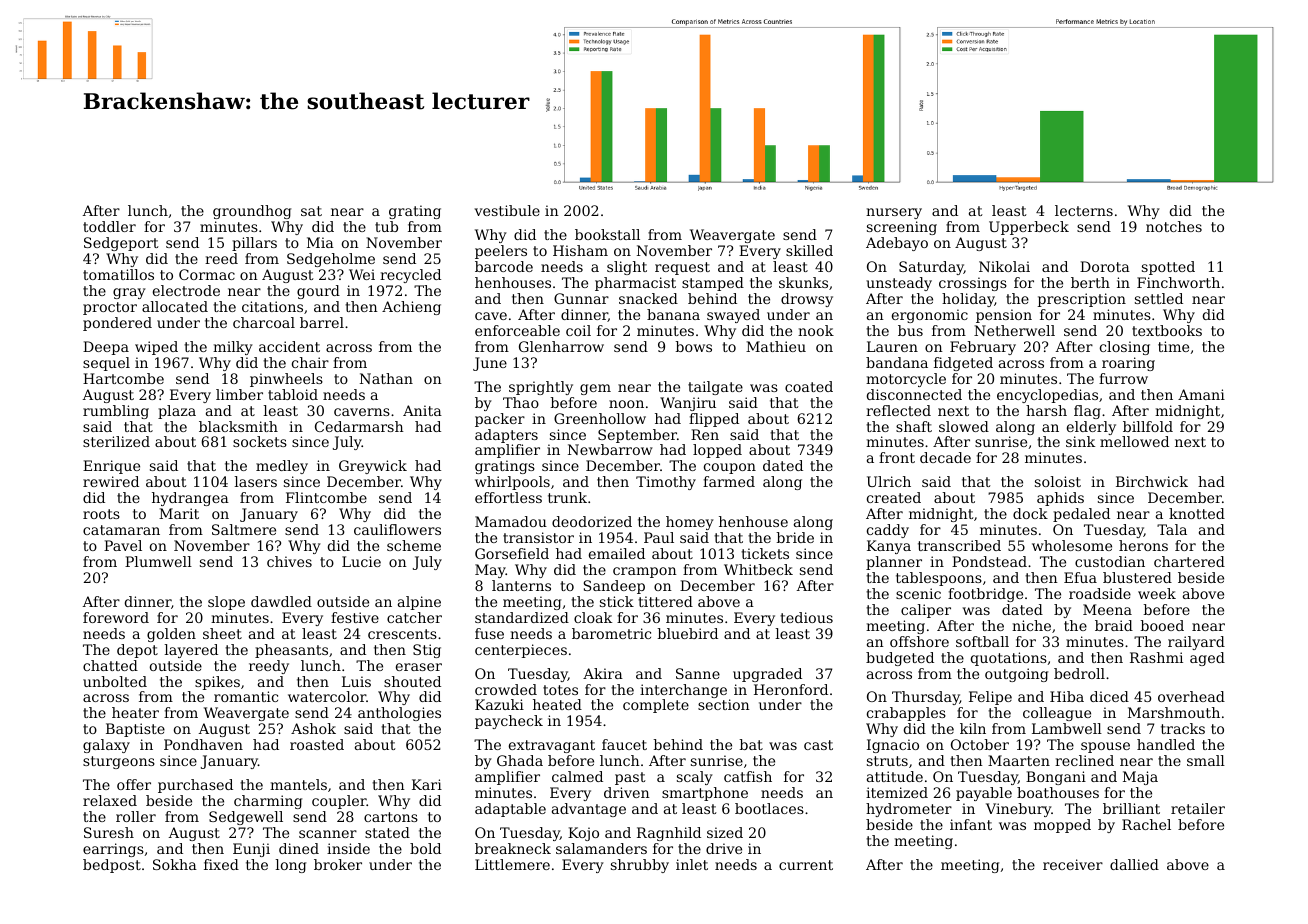 This screenshot has height=924, width=1308. What do you see at coordinates (765, 553) in the screenshot?
I see `tickets` at bounding box center [765, 553].
